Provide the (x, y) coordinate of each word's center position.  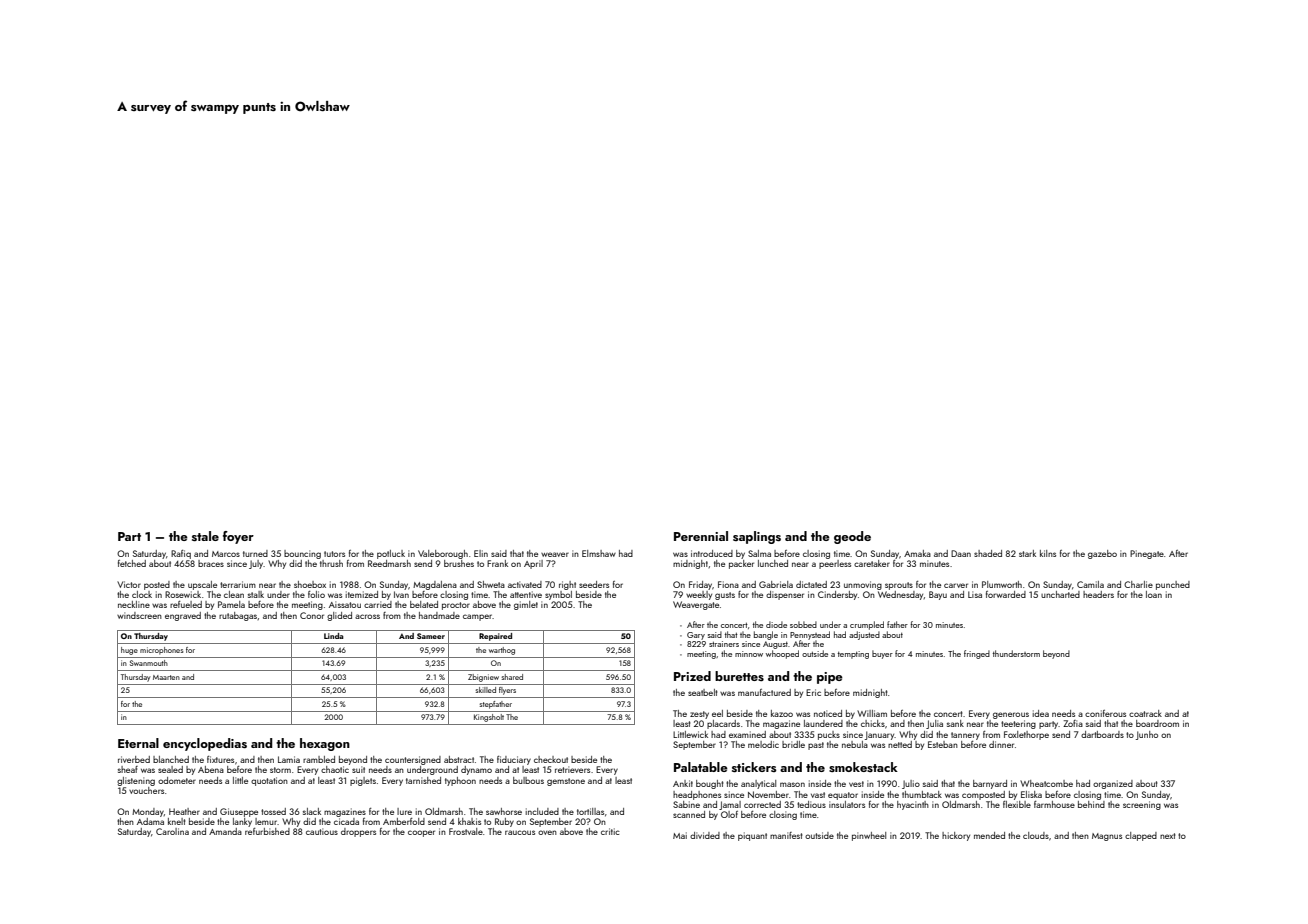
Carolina (172, 831)
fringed (977, 654)
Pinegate (1147, 554)
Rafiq (181, 554)
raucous (520, 832)
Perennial (701, 536)
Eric (813, 692)
